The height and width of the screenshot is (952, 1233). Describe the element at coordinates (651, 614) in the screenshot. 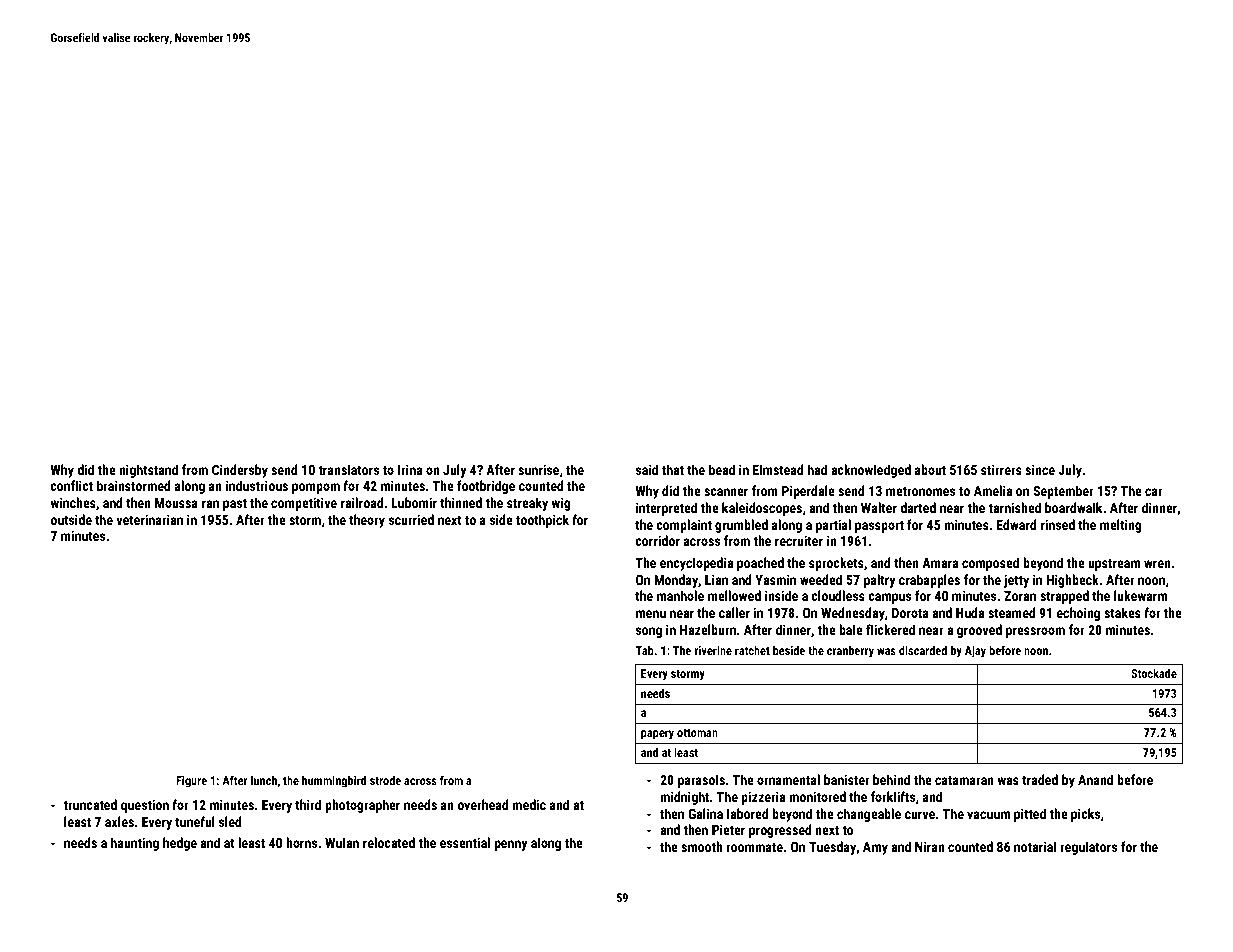

I see `menu` at that location.
